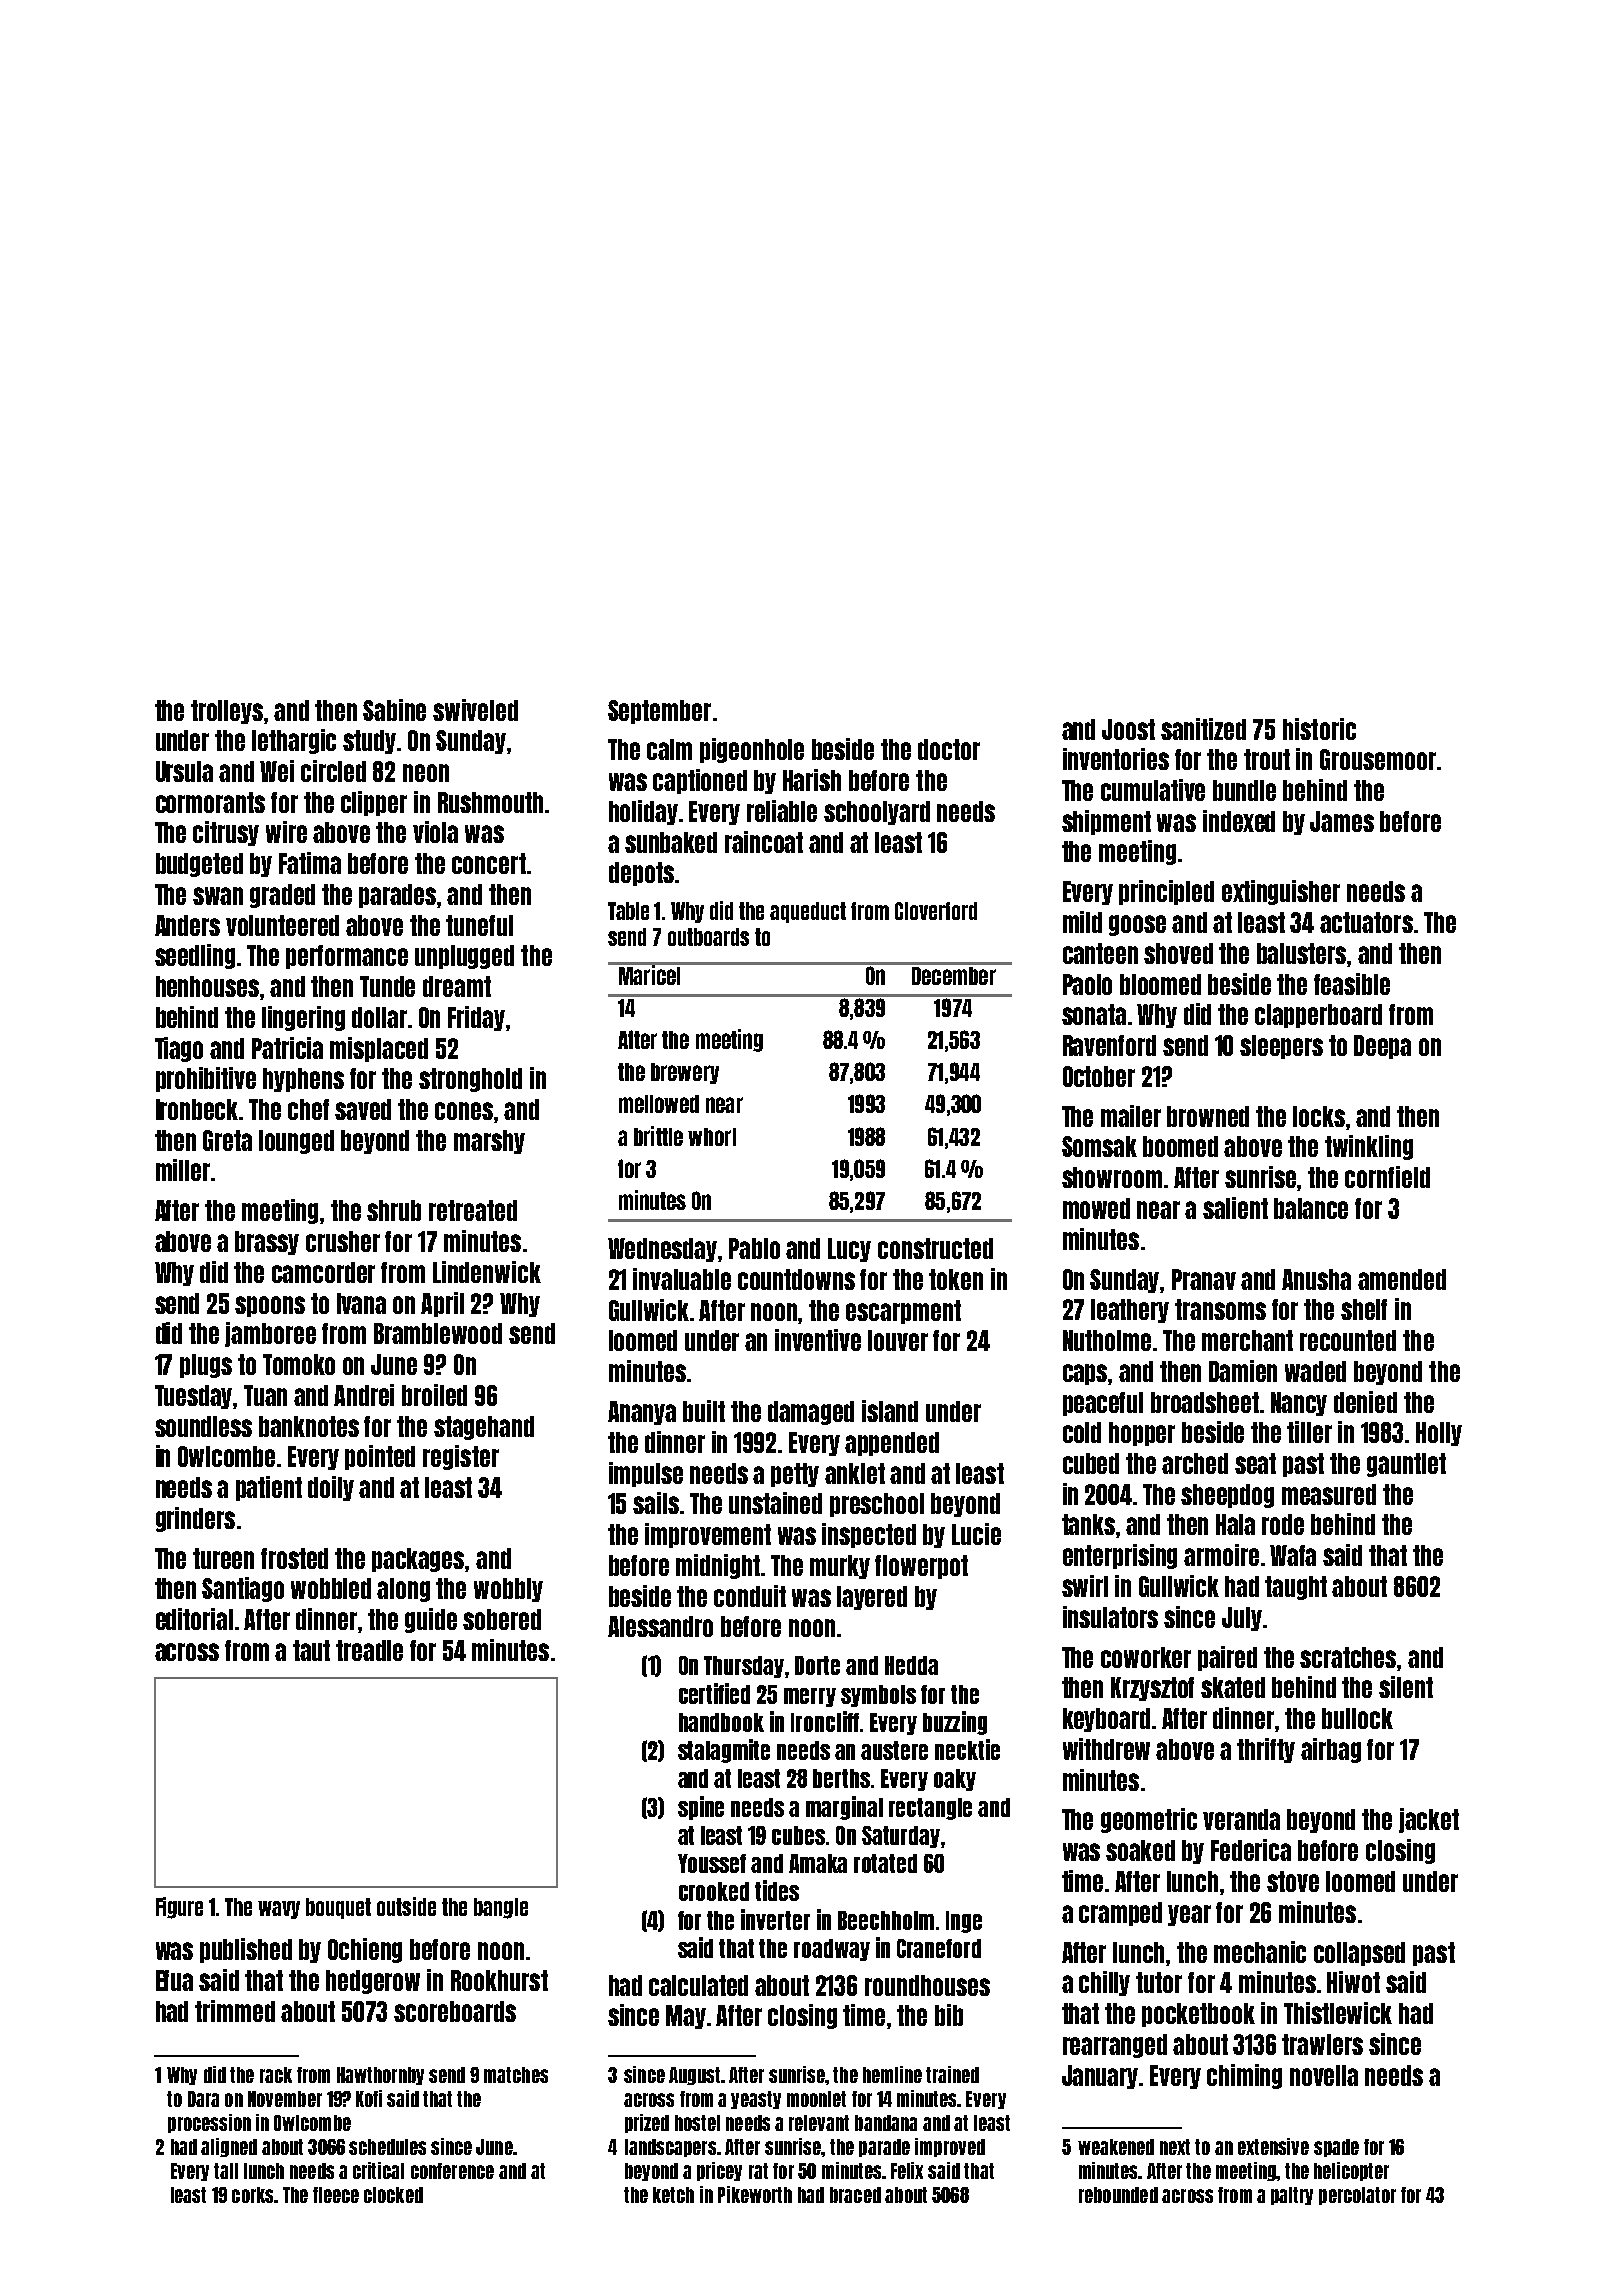 This screenshot has height=2292, width=1620. I want to click on guide, so click(431, 1620).
